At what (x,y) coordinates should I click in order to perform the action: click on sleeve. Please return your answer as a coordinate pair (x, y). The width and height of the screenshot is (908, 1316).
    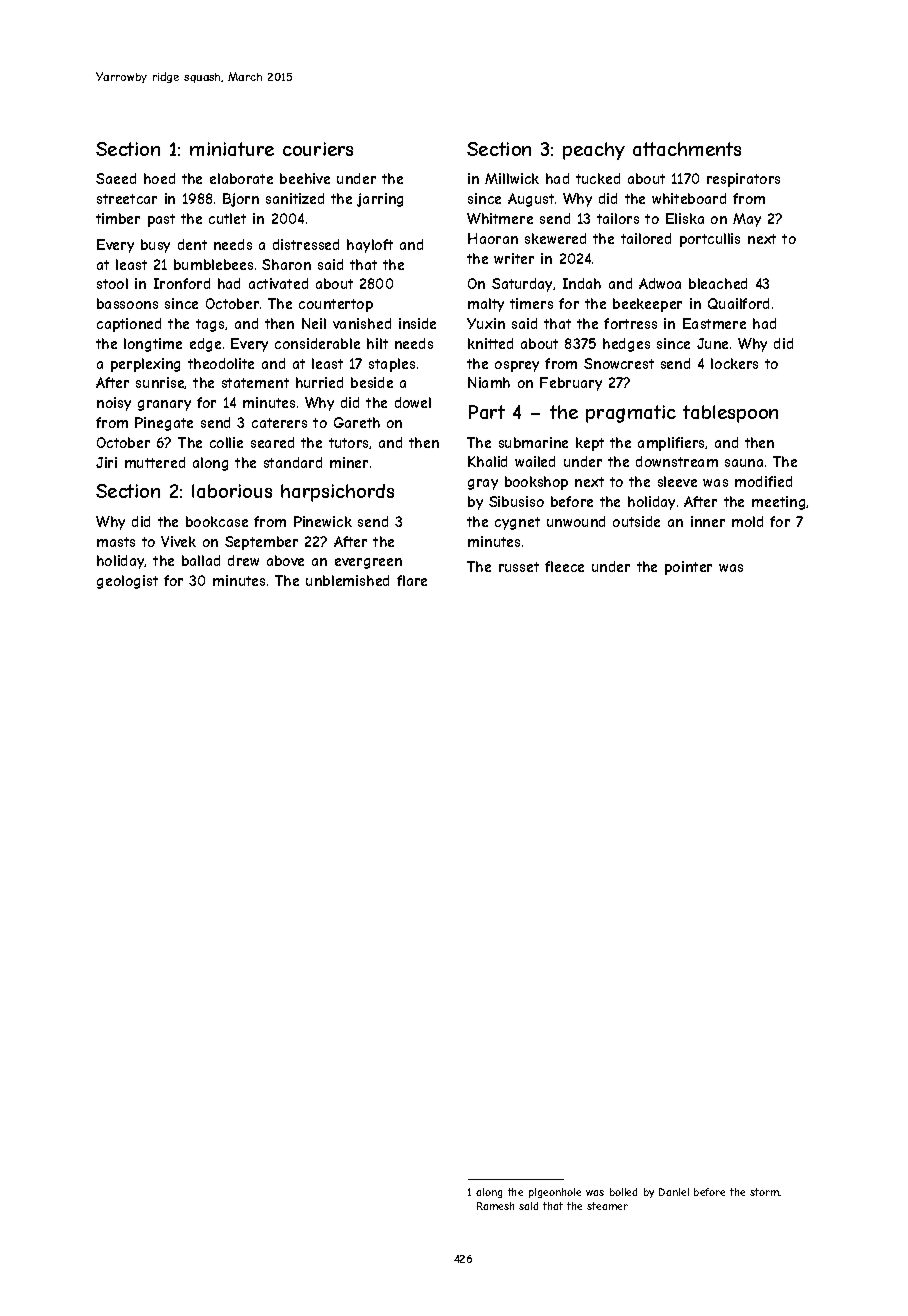
    Looking at the image, I should click on (677, 481).
